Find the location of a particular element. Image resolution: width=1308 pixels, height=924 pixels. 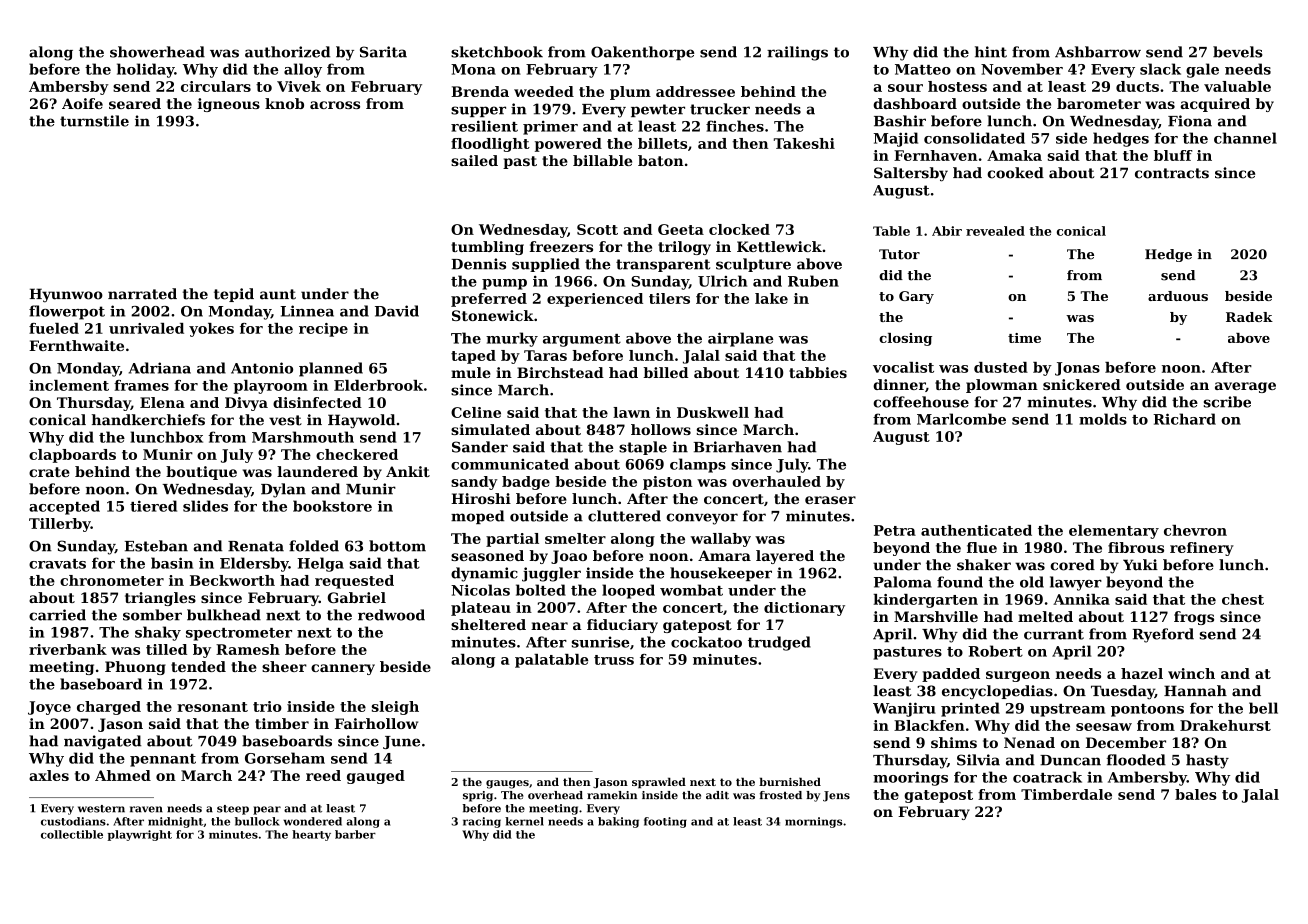

Amara is located at coordinates (724, 555).
